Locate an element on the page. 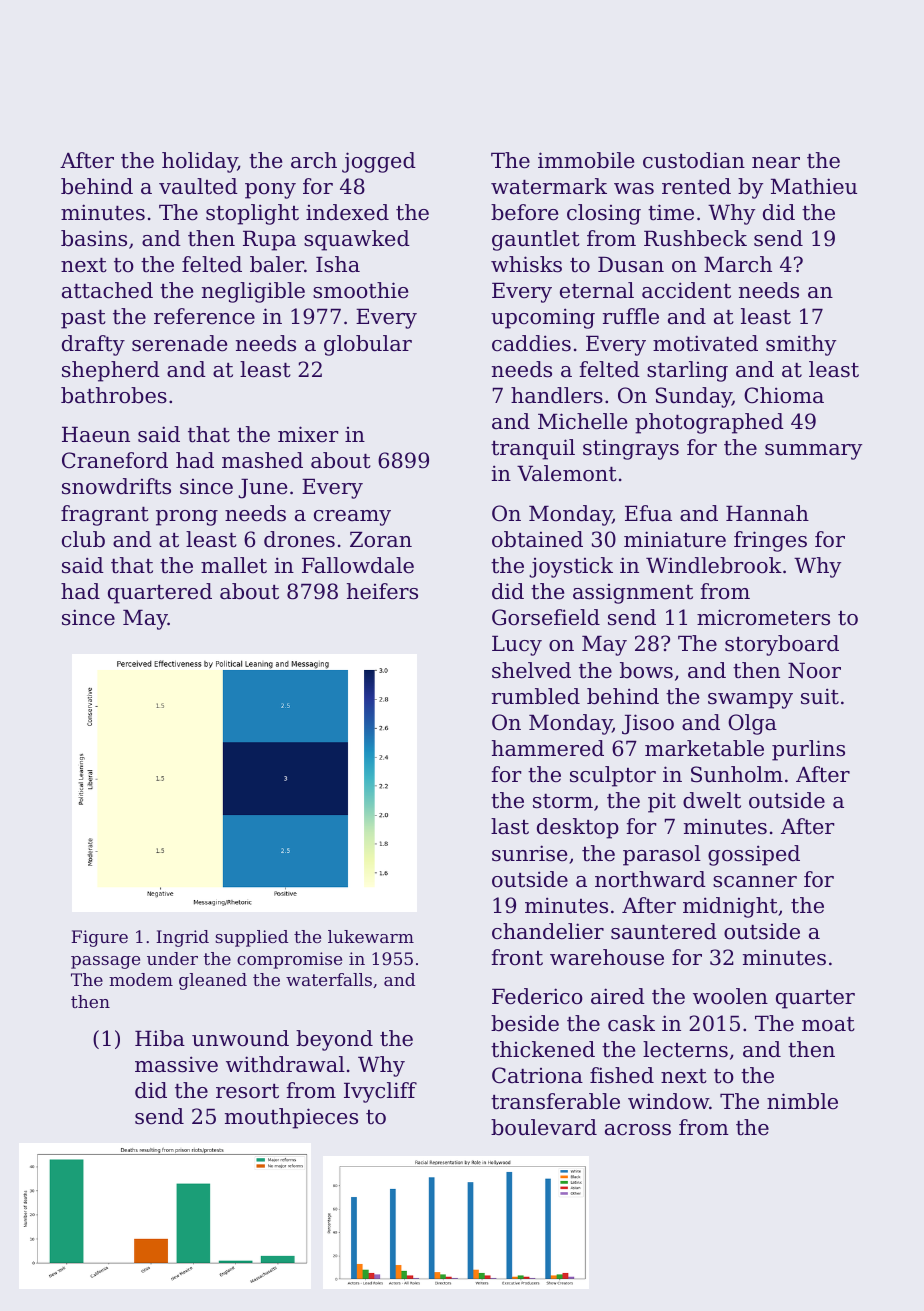  stoplight is located at coordinates (252, 214).
